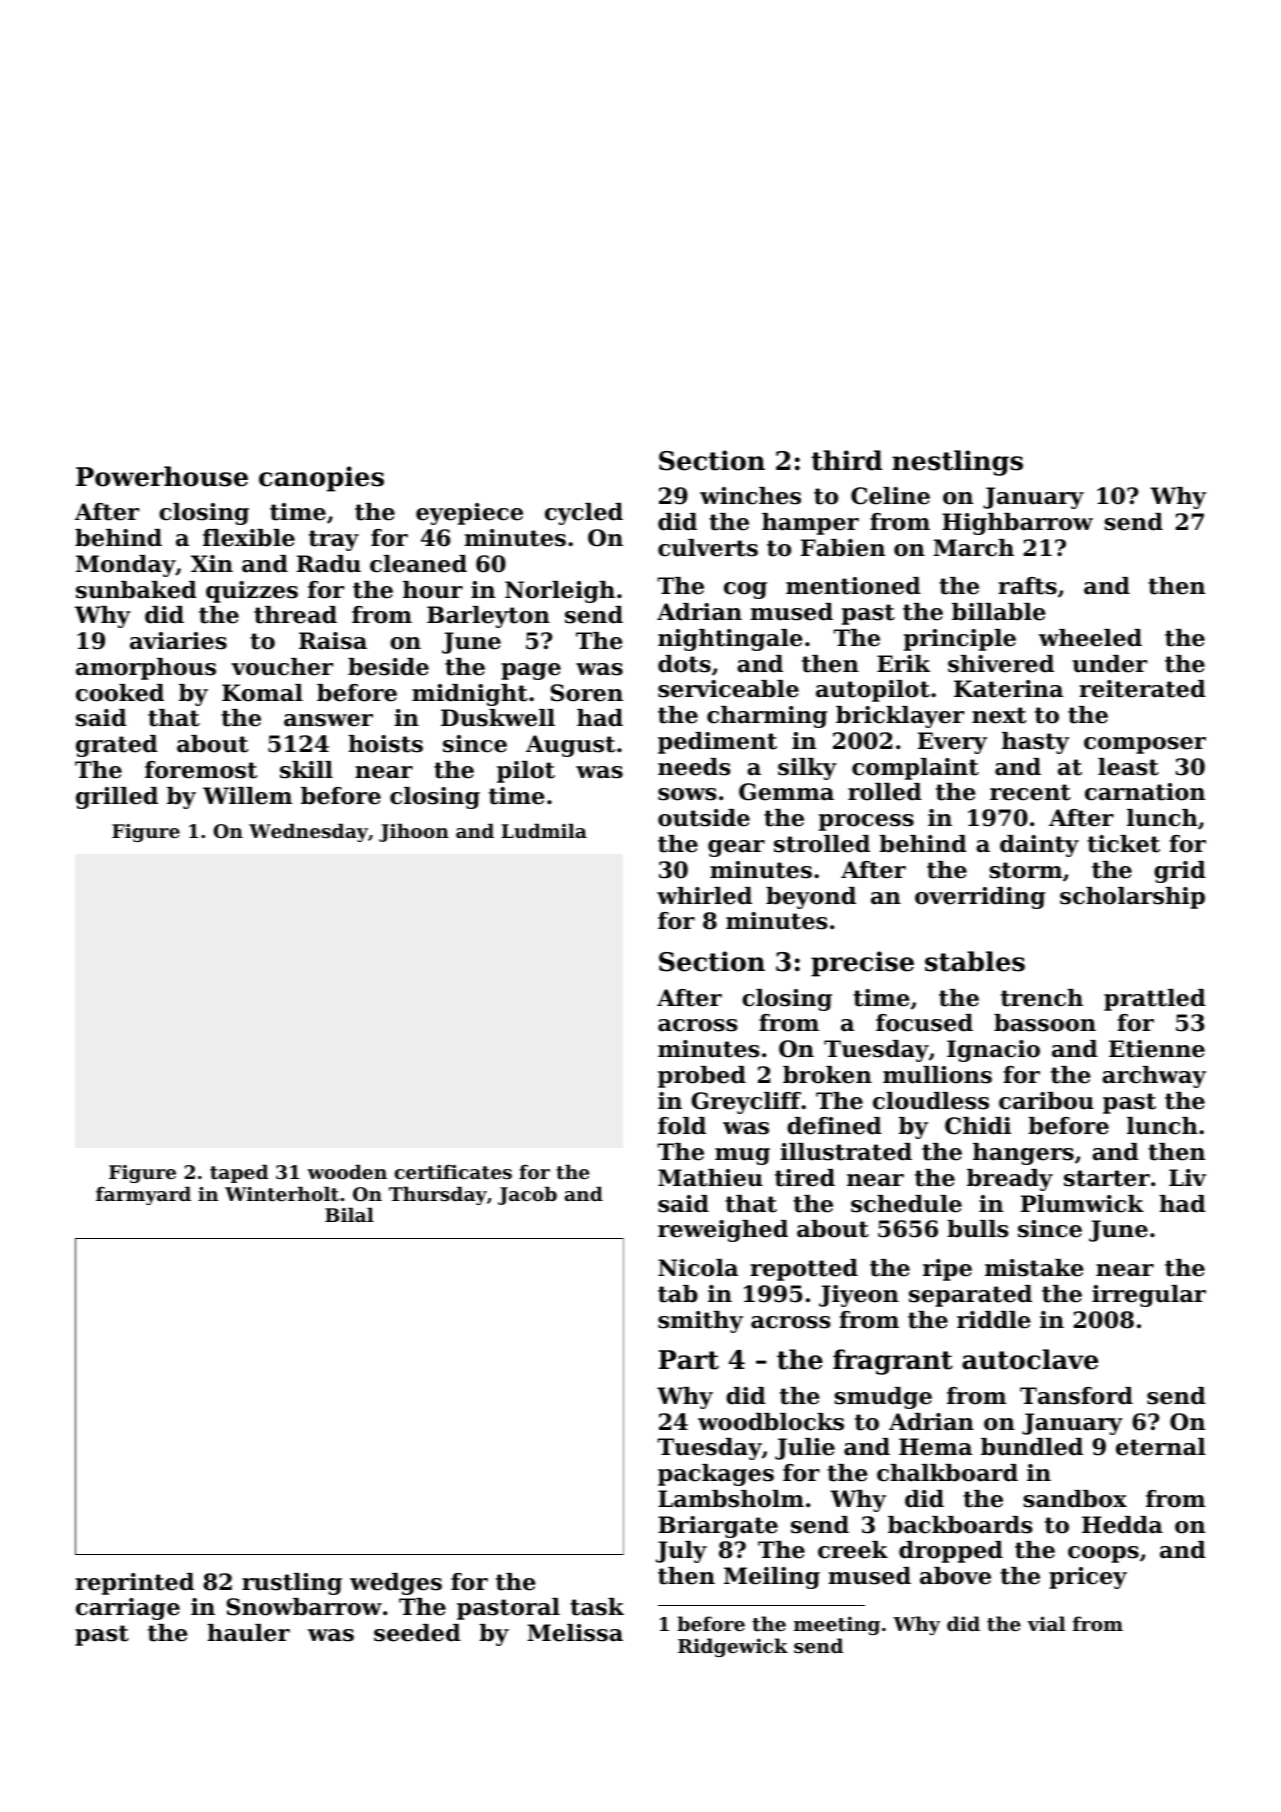 This page has height=1812, width=1281. Describe the element at coordinates (1161, 1447) in the page. I see `eternal` at that location.
